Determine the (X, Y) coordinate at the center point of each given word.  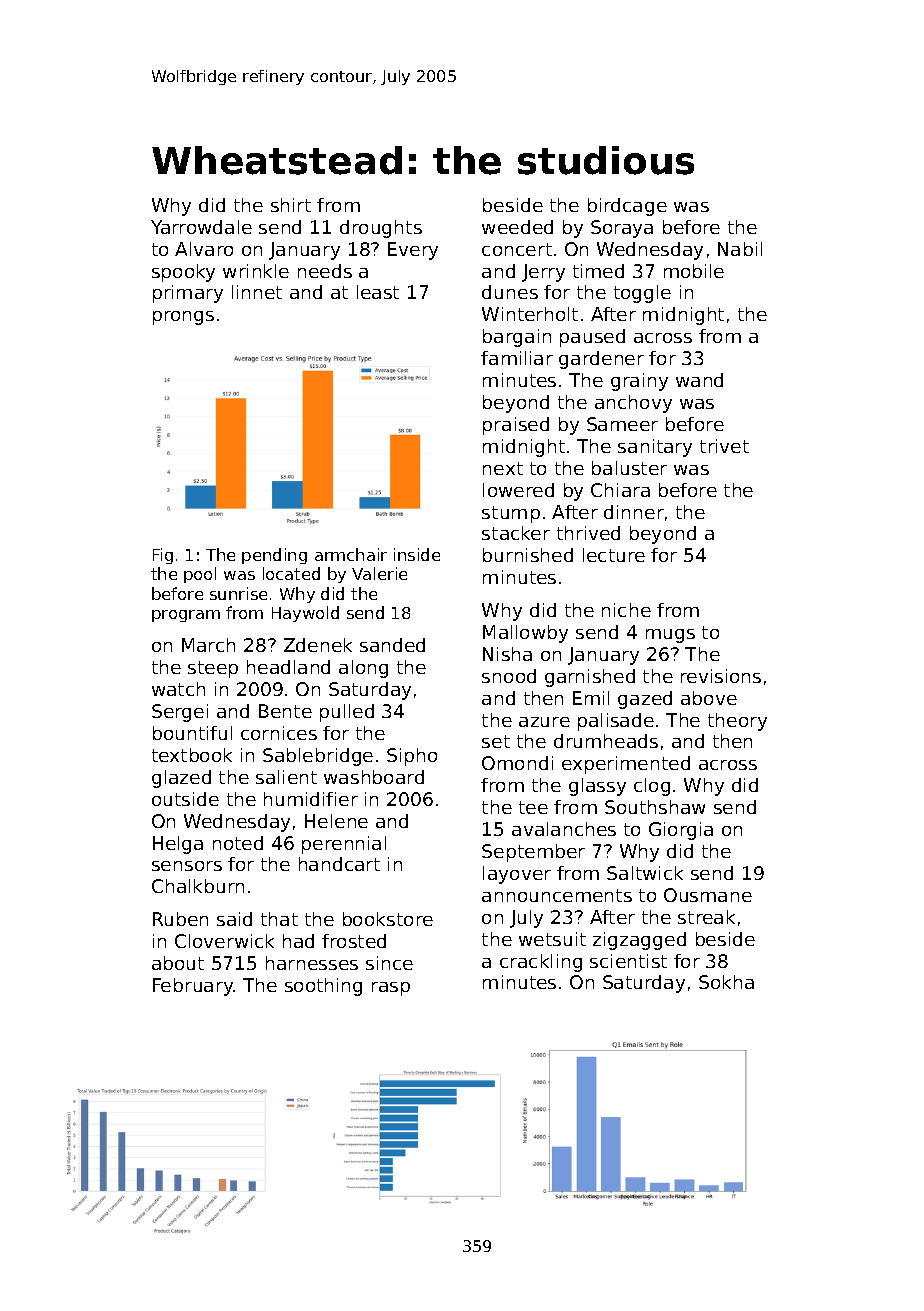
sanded (392, 645)
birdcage (627, 207)
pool (200, 575)
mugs (670, 636)
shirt (291, 205)
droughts (381, 229)
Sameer (622, 424)
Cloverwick (224, 941)
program (186, 616)
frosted (354, 941)
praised (516, 426)
